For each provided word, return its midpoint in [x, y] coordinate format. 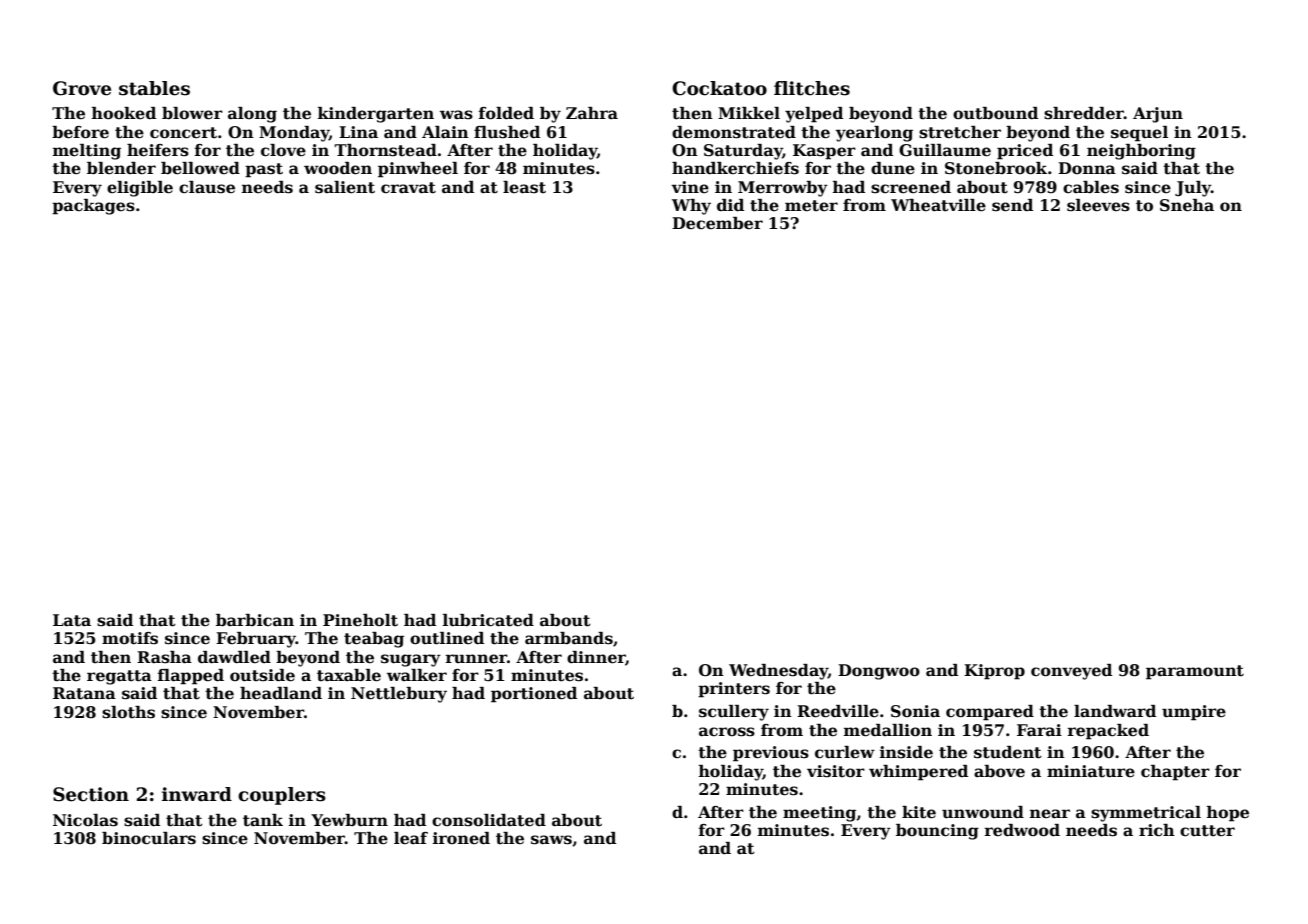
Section [91, 794]
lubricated [488, 620]
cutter [1207, 831]
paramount [1195, 672]
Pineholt [360, 620]
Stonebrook [996, 168]
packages [93, 207]
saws [551, 840]
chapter [1175, 773]
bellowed [200, 168]
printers [734, 690]
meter [811, 206]
